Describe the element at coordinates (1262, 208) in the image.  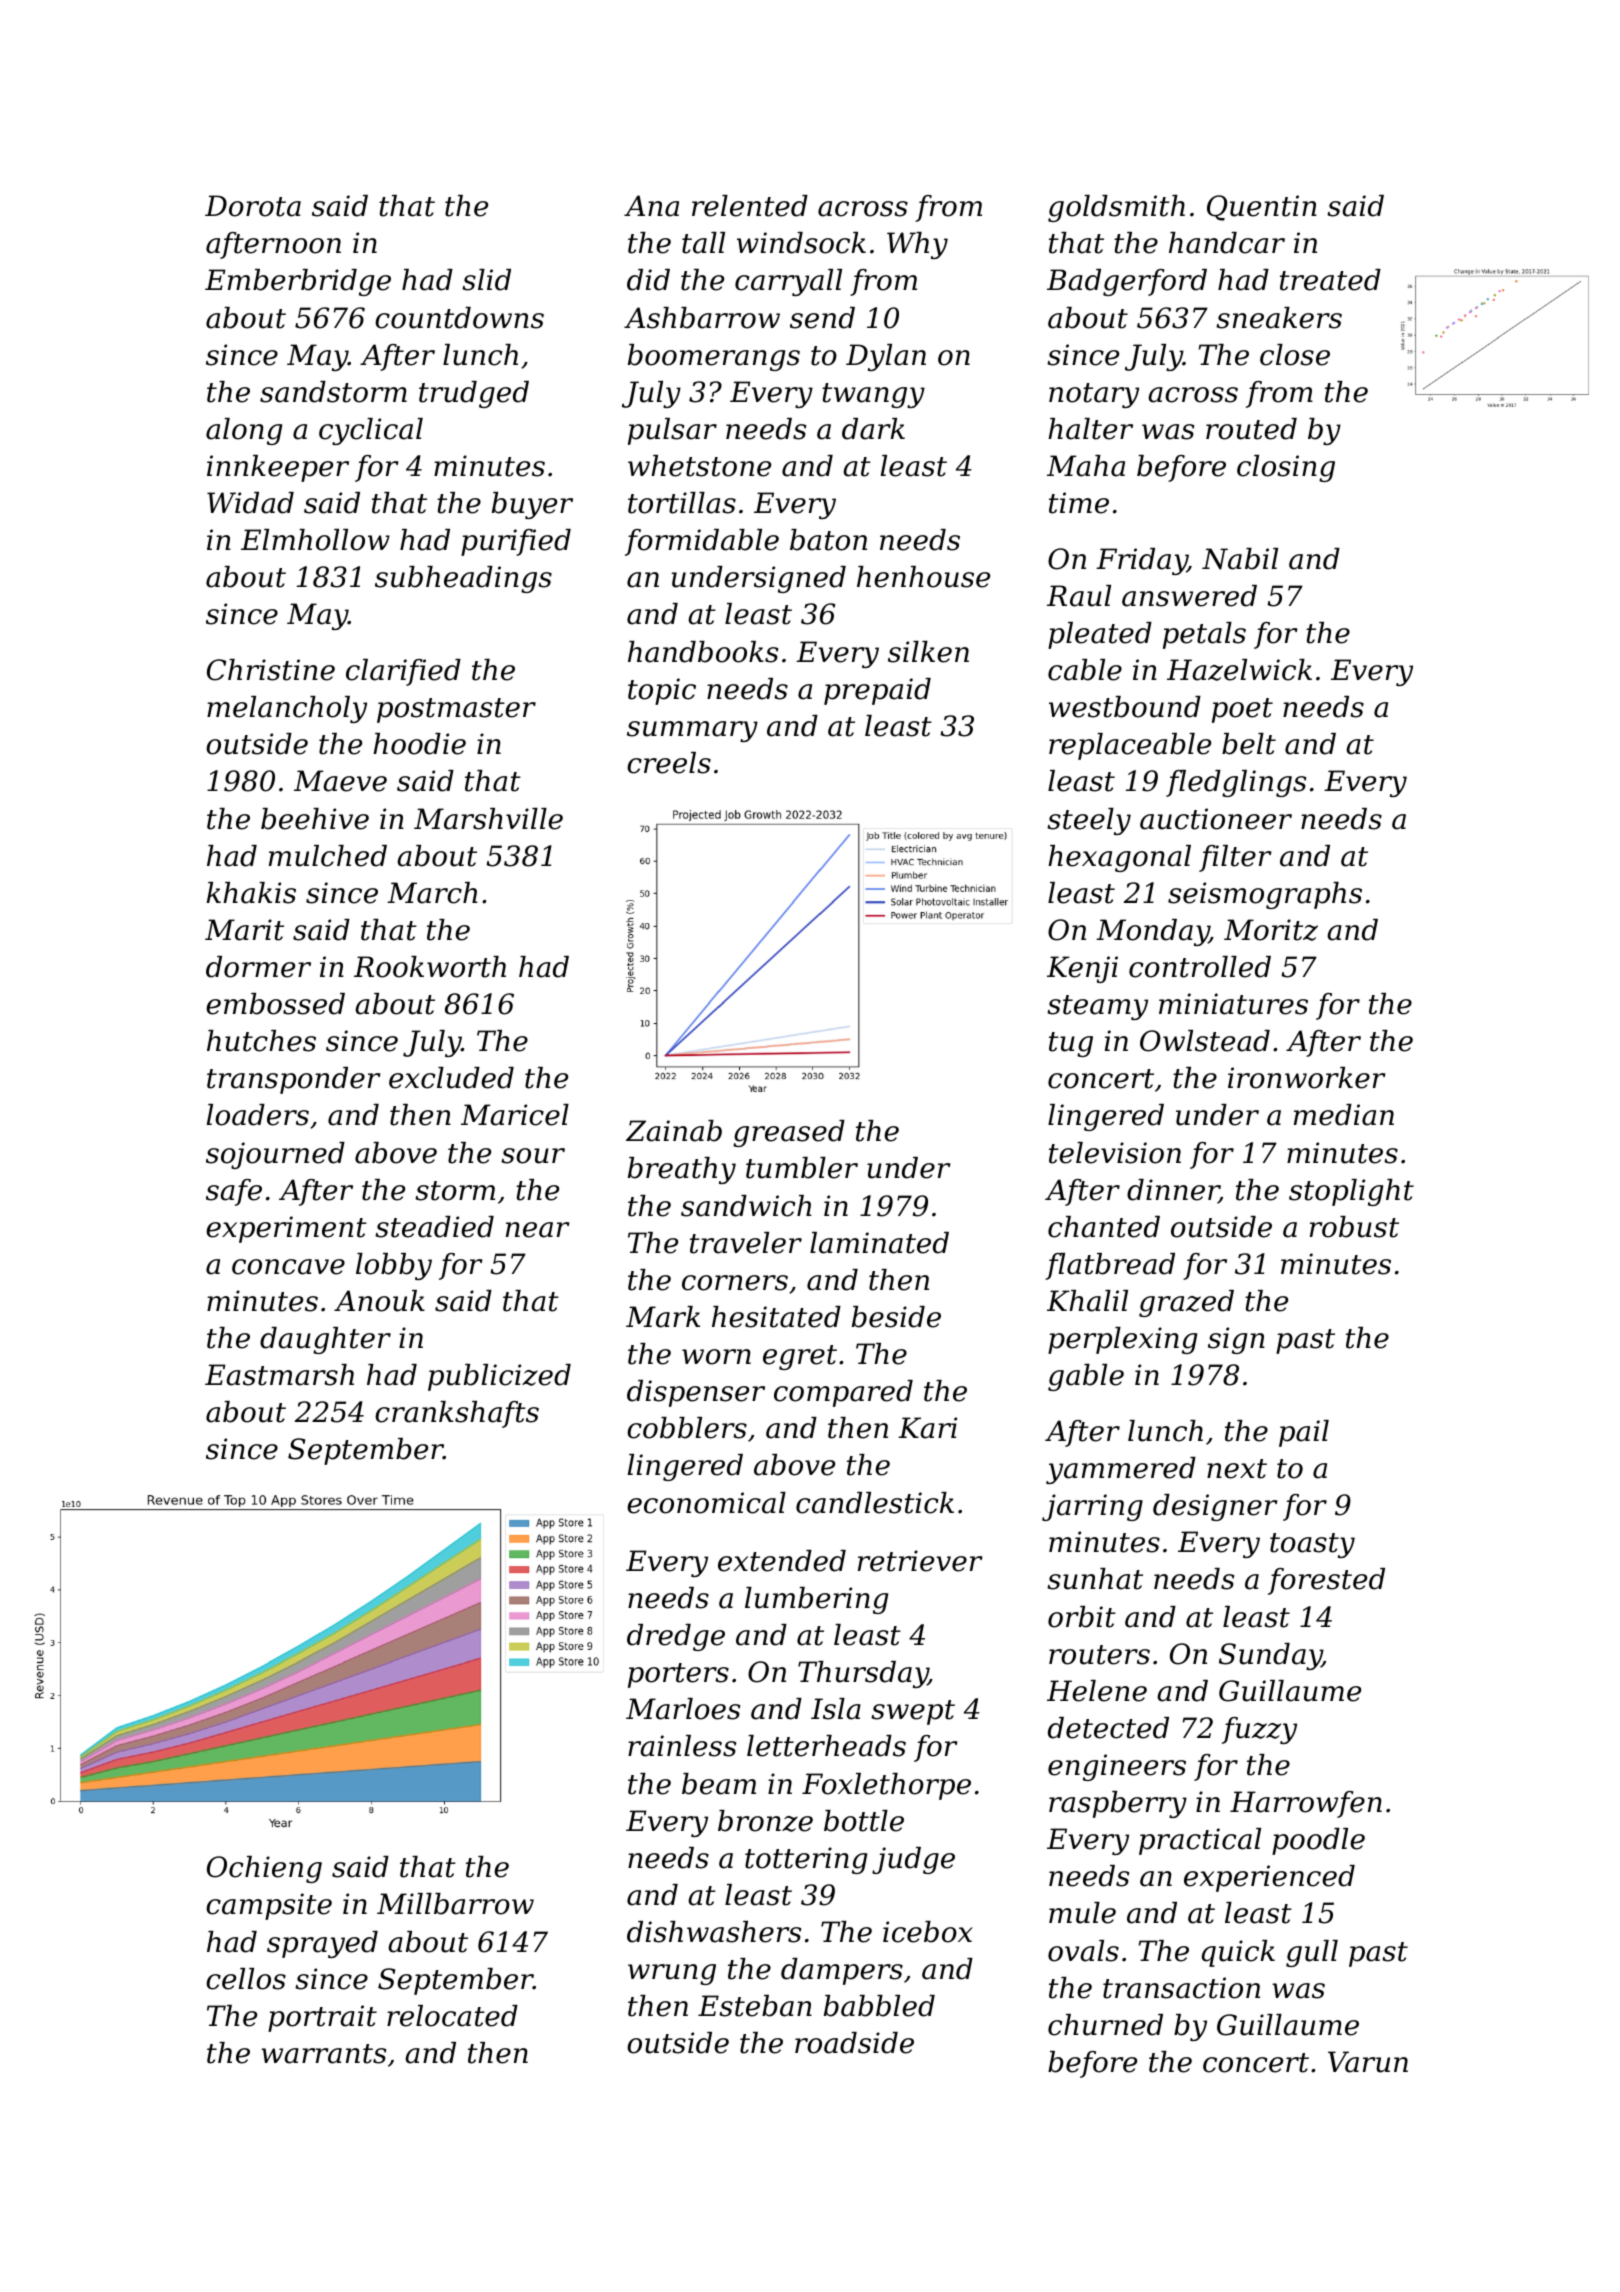
I see `Quentin` at that location.
